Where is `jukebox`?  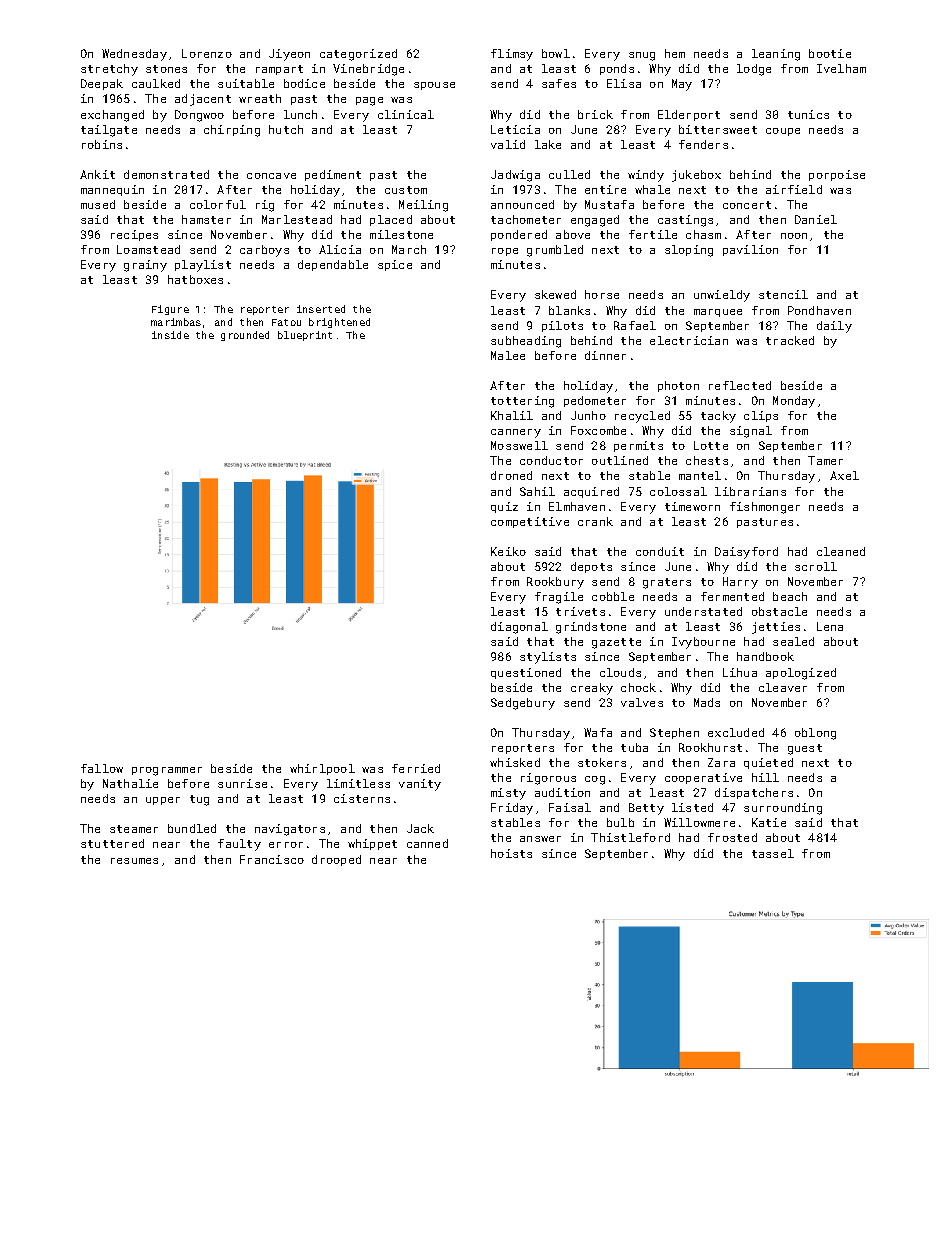 jukebox is located at coordinates (696, 176).
